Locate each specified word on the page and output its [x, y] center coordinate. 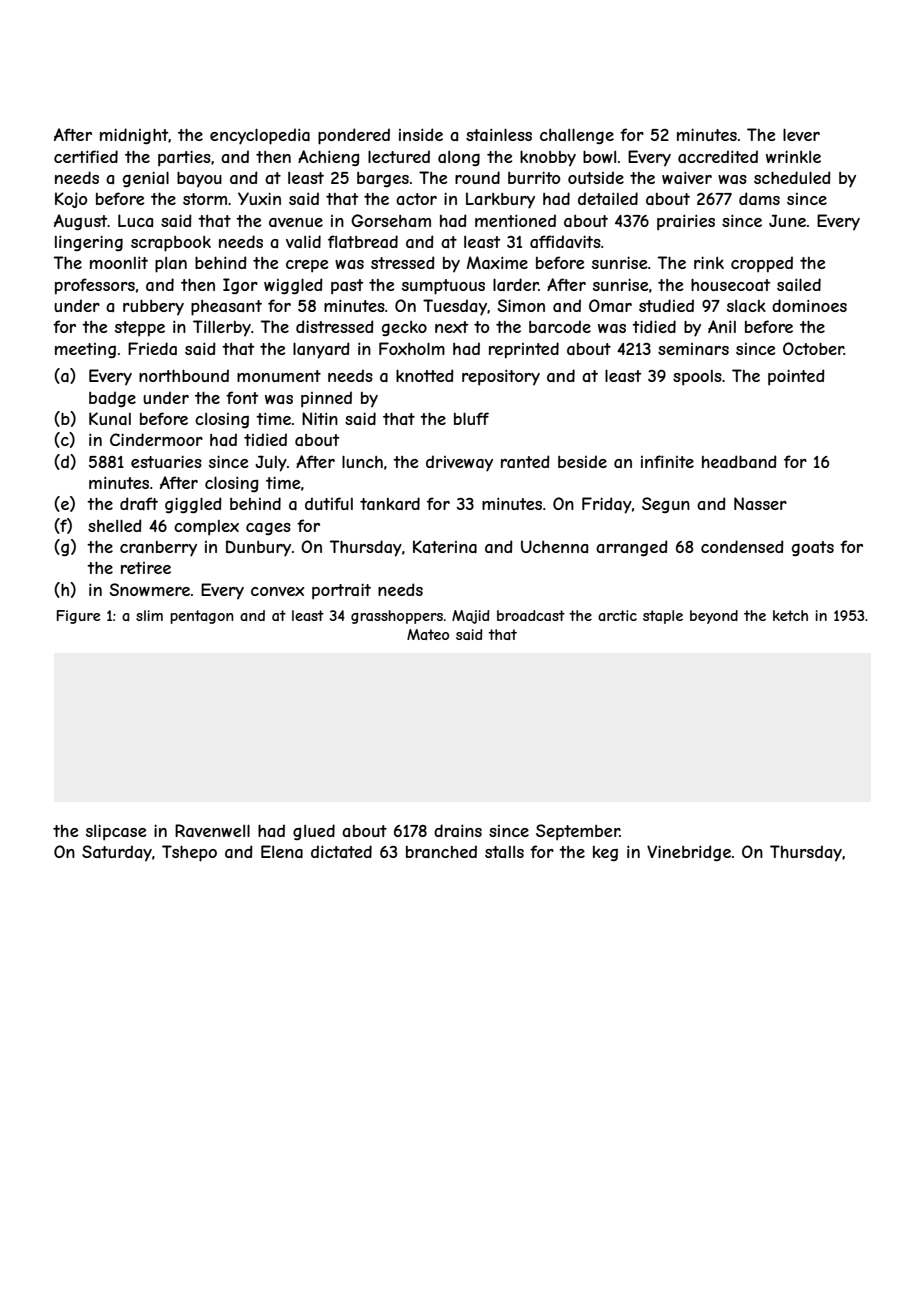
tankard [390, 503]
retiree [146, 568]
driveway [459, 463]
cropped [762, 264]
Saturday [117, 853]
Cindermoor [156, 439]
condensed [742, 546]
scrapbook [171, 244]
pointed [796, 377]
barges [383, 179]
